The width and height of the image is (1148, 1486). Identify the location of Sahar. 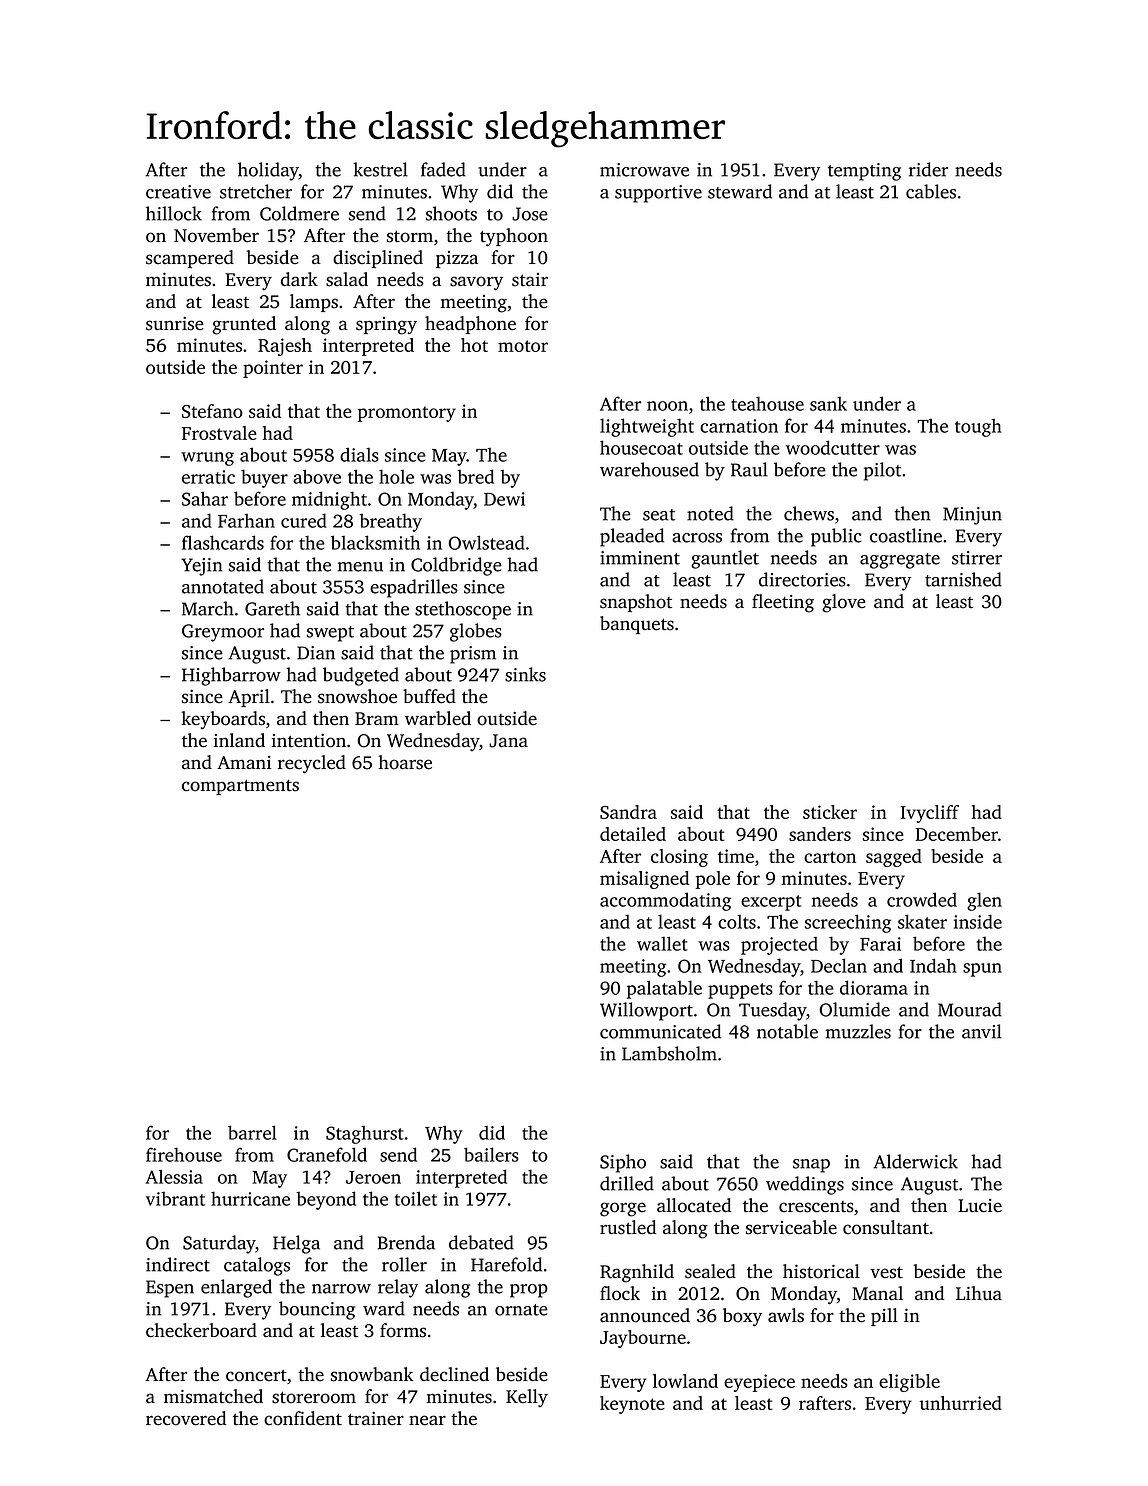
(205, 498).
